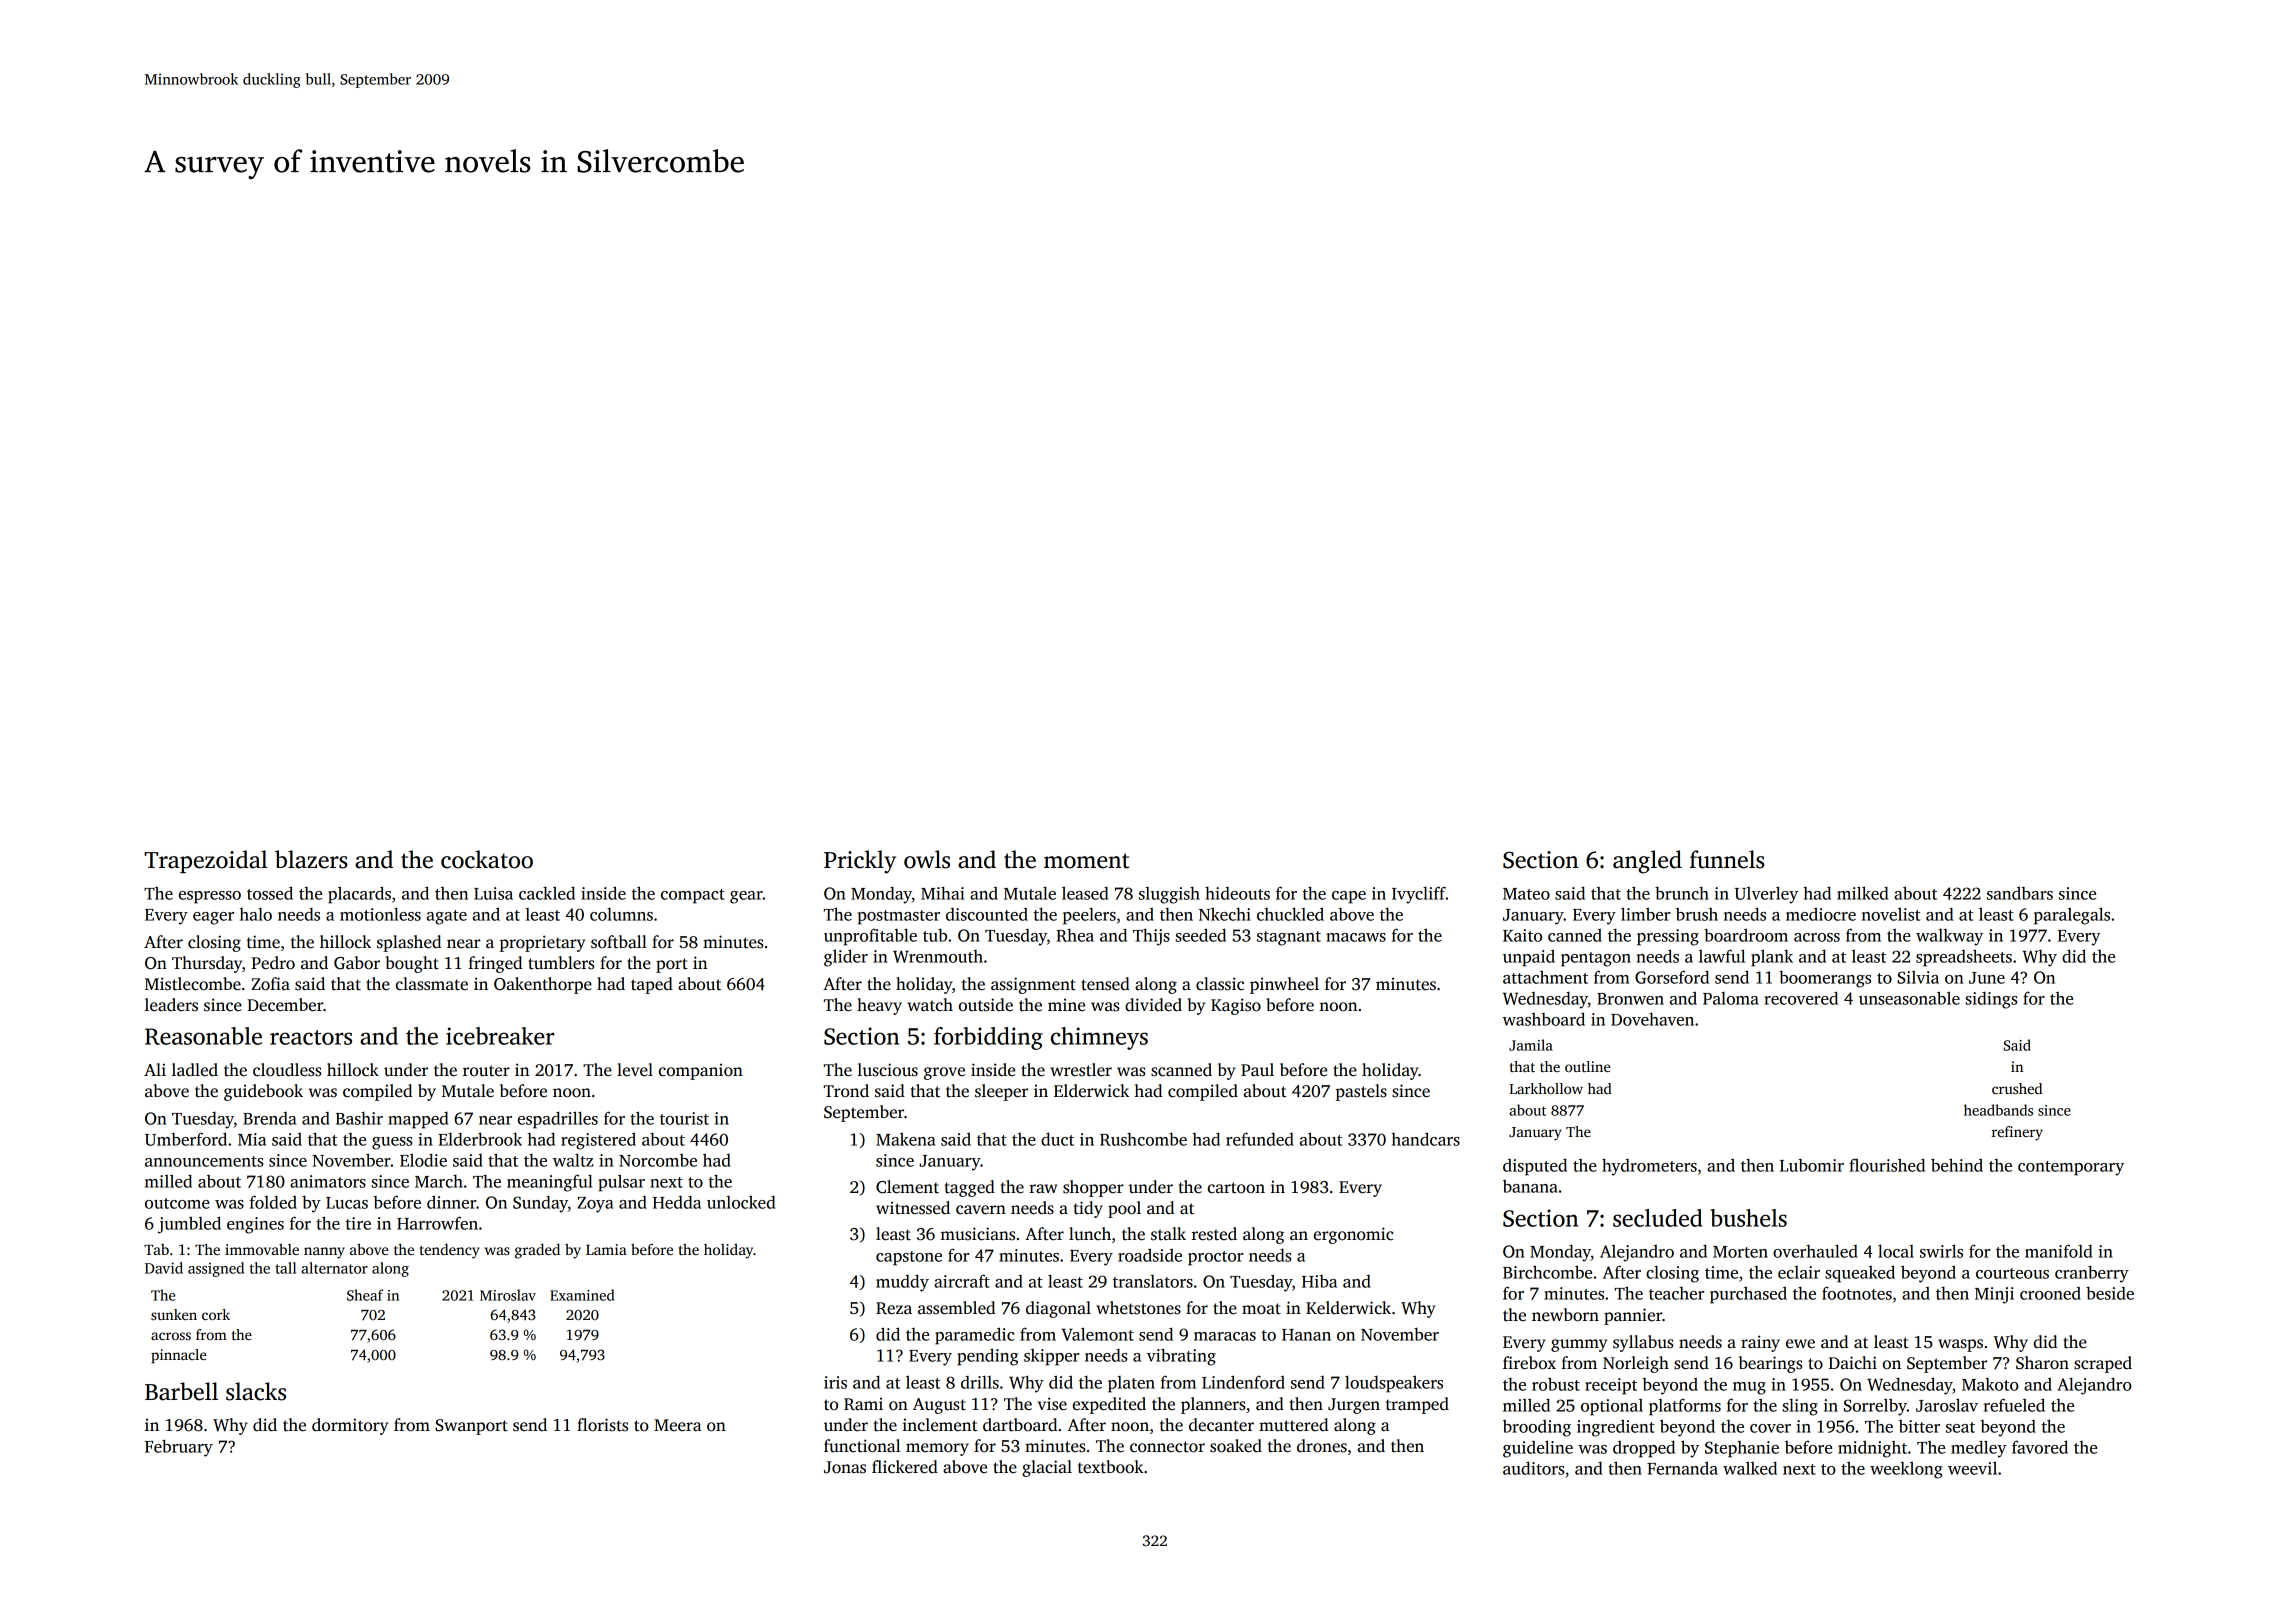  What do you see at coordinates (1657, 1218) in the screenshot?
I see `secluded` at bounding box center [1657, 1218].
